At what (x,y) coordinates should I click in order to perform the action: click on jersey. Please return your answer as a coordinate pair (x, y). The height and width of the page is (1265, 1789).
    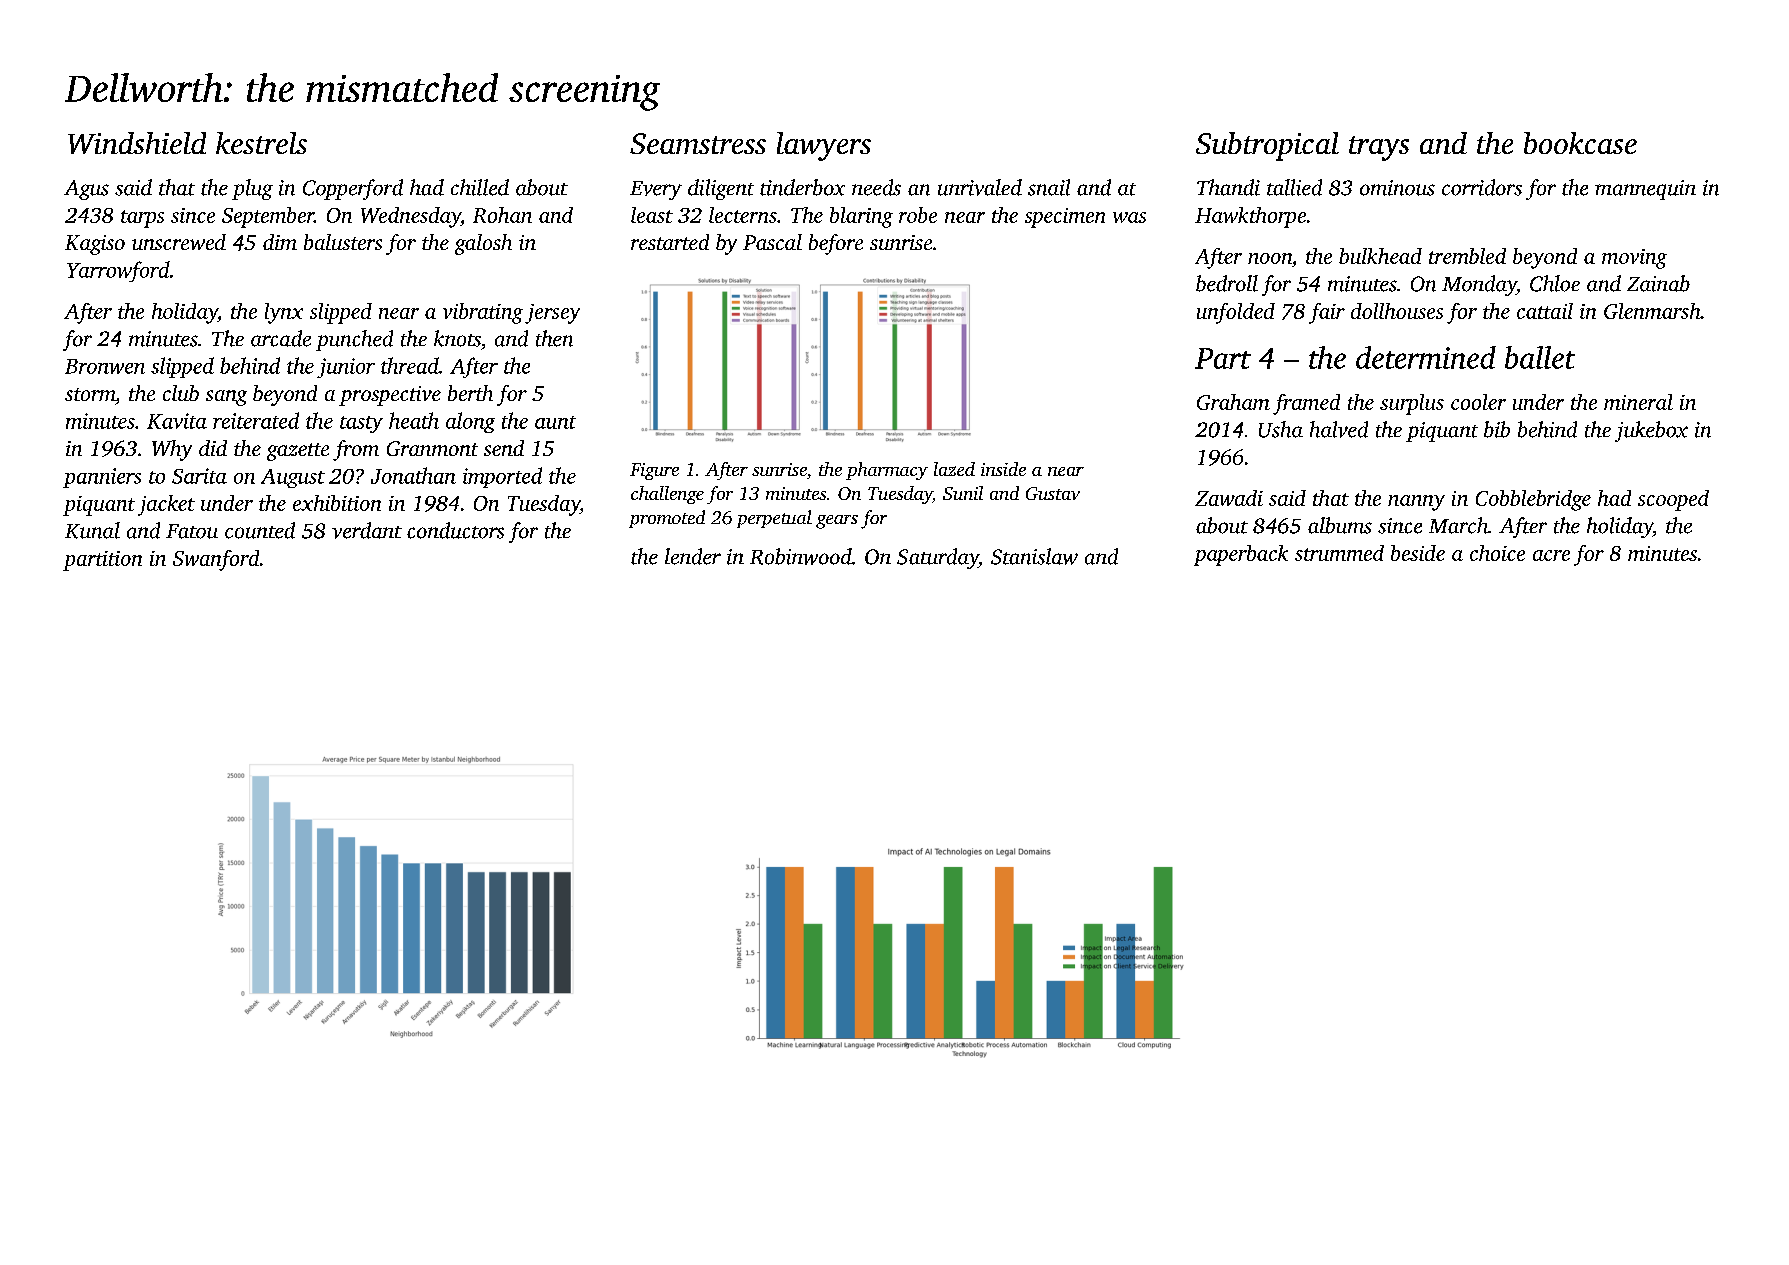
    Looking at the image, I should click on (552, 314).
